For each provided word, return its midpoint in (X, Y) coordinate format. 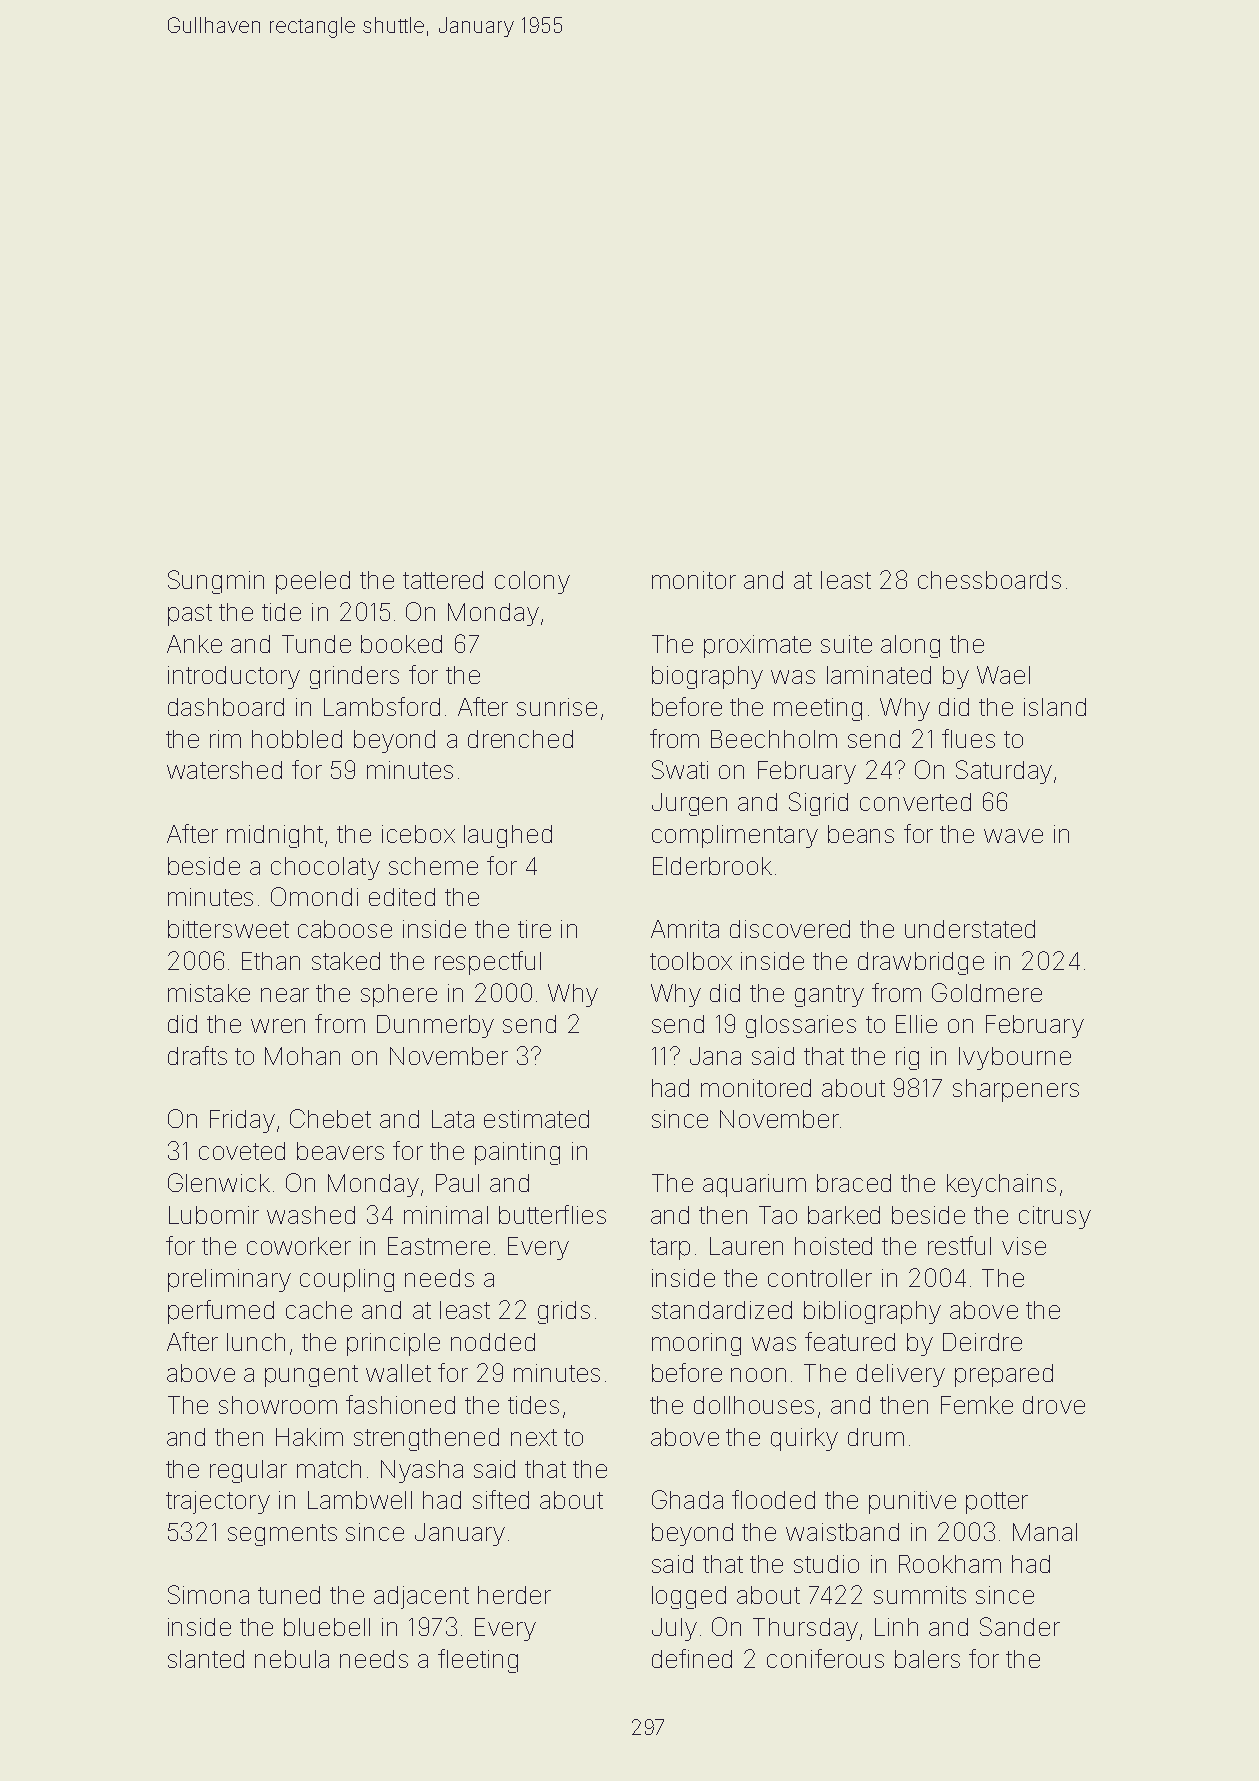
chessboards (989, 580)
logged (689, 1597)
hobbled (297, 739)
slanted (206, 1659)
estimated (536, 1119)
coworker (299, 1246)
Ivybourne (1015, 1058)
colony (532, 582)
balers (927, 1659)
